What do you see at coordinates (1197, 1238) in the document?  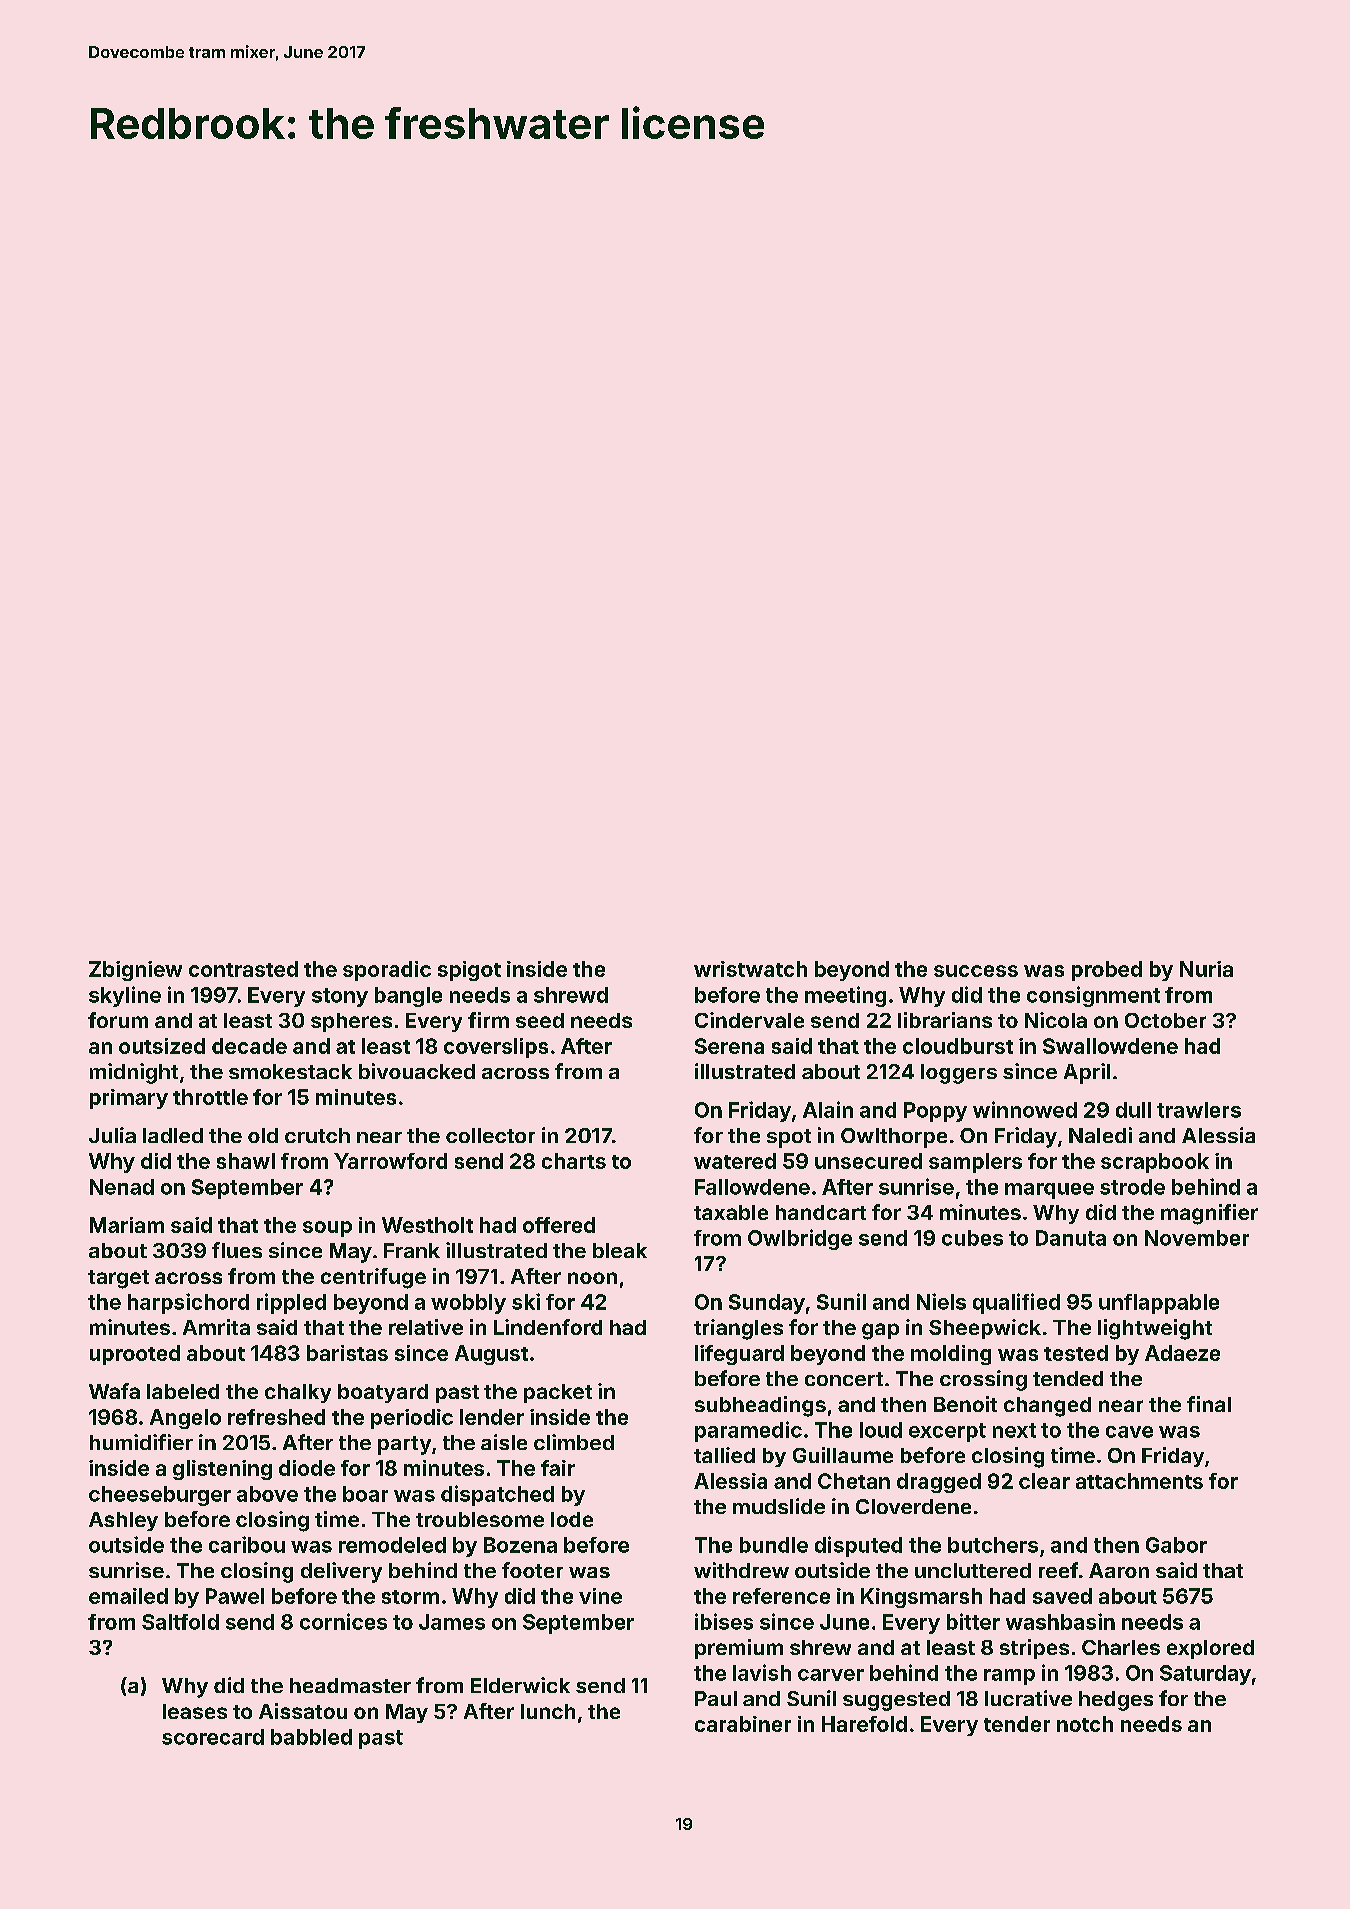 I see `November` at bounding box center [1197, 1238].
